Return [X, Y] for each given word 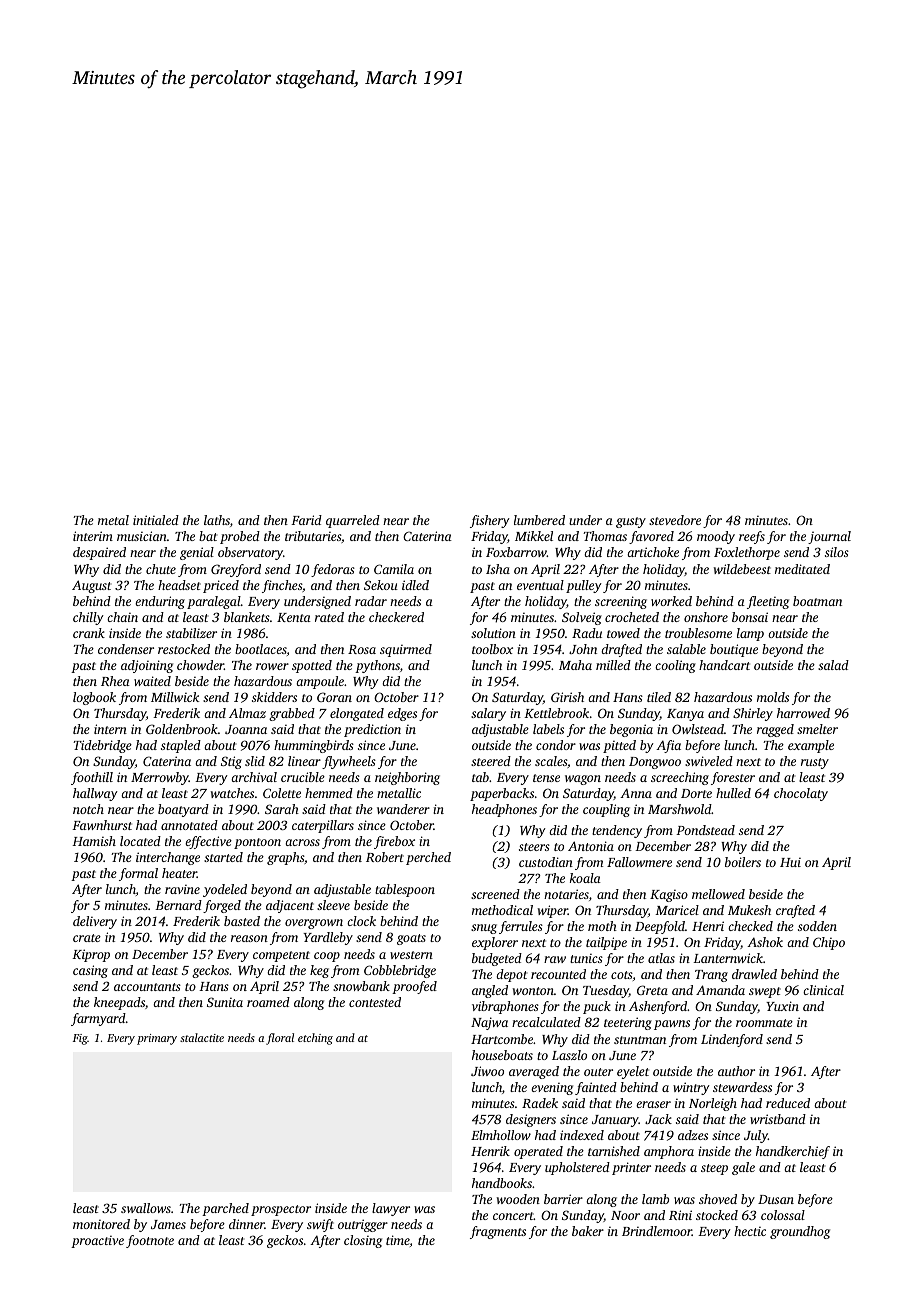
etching [315, 1039]
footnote [150, 1241]
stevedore [675, 520]
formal [138, 874]
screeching [680, 778]
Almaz [247, 713]
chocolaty [801, 794]
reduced [788, 1103]
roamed [268, 1002]
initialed [156, 520]
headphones [504, 810]
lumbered [539, 520]
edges [402, 714]
